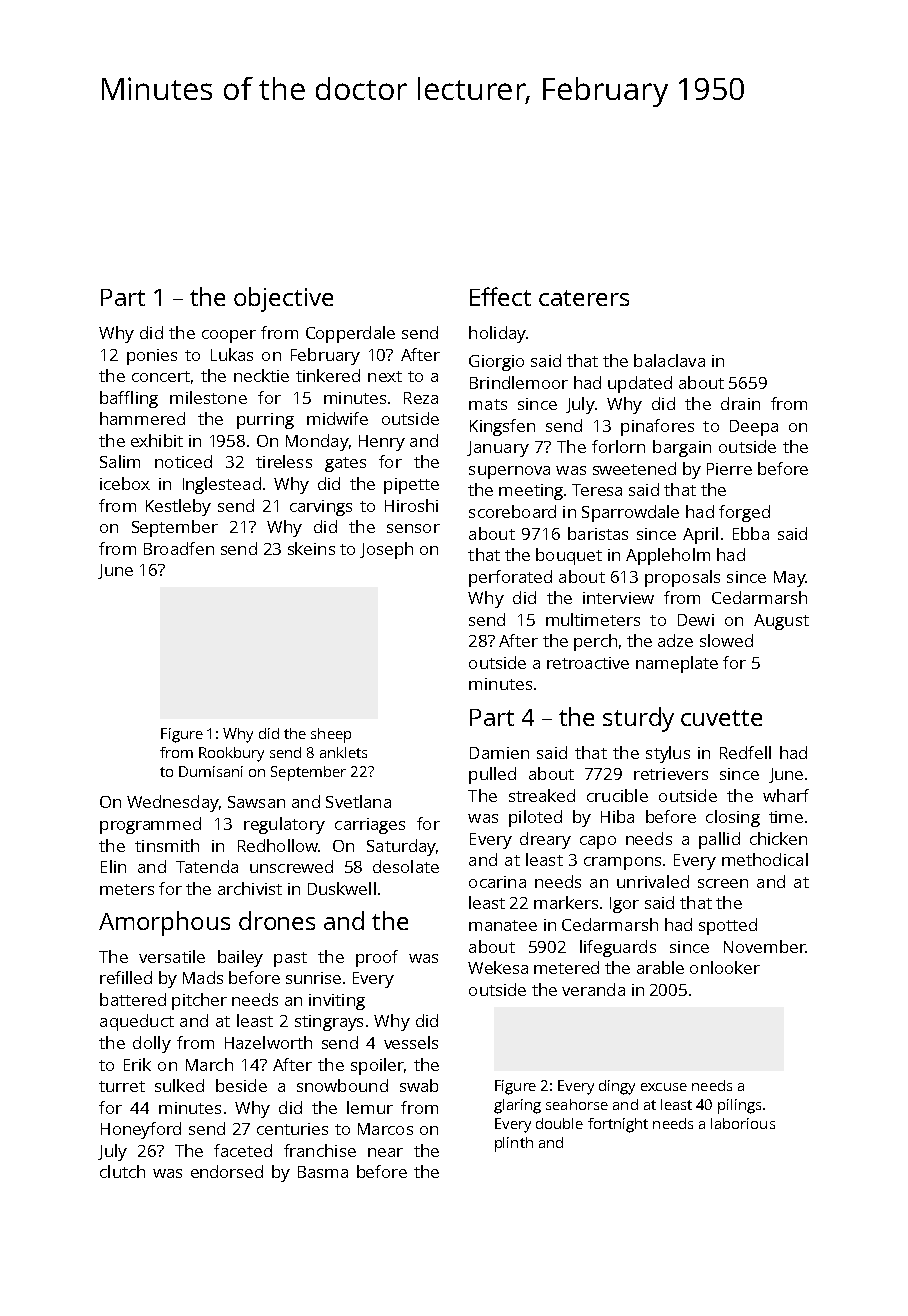 The height and width of the image is (1316, 908). What do you see at coordinates (786, 795) in the image?
I see `wharf` at bounding box center [786, 795].
